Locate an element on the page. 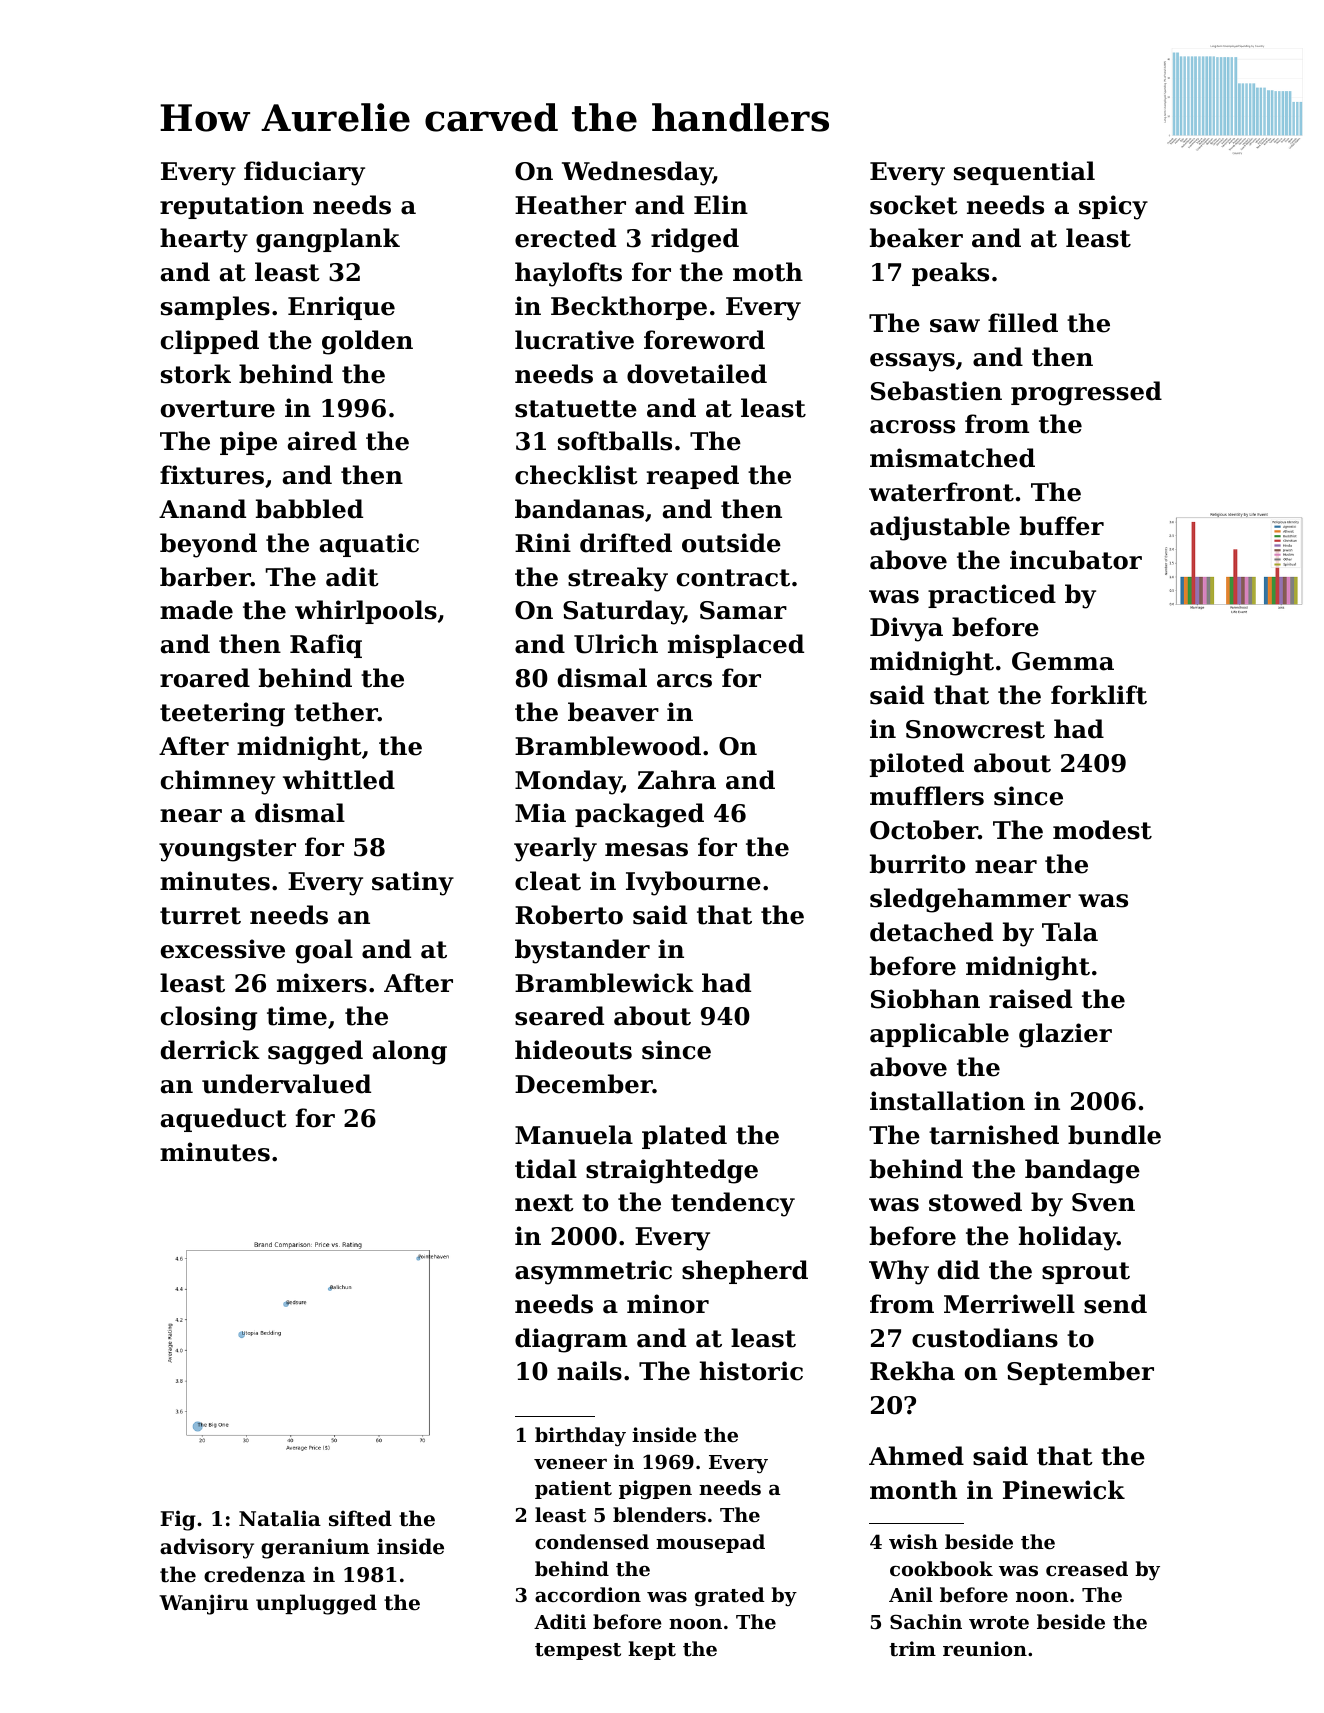  Wanjiru is located at coordinates (204, 1604).
